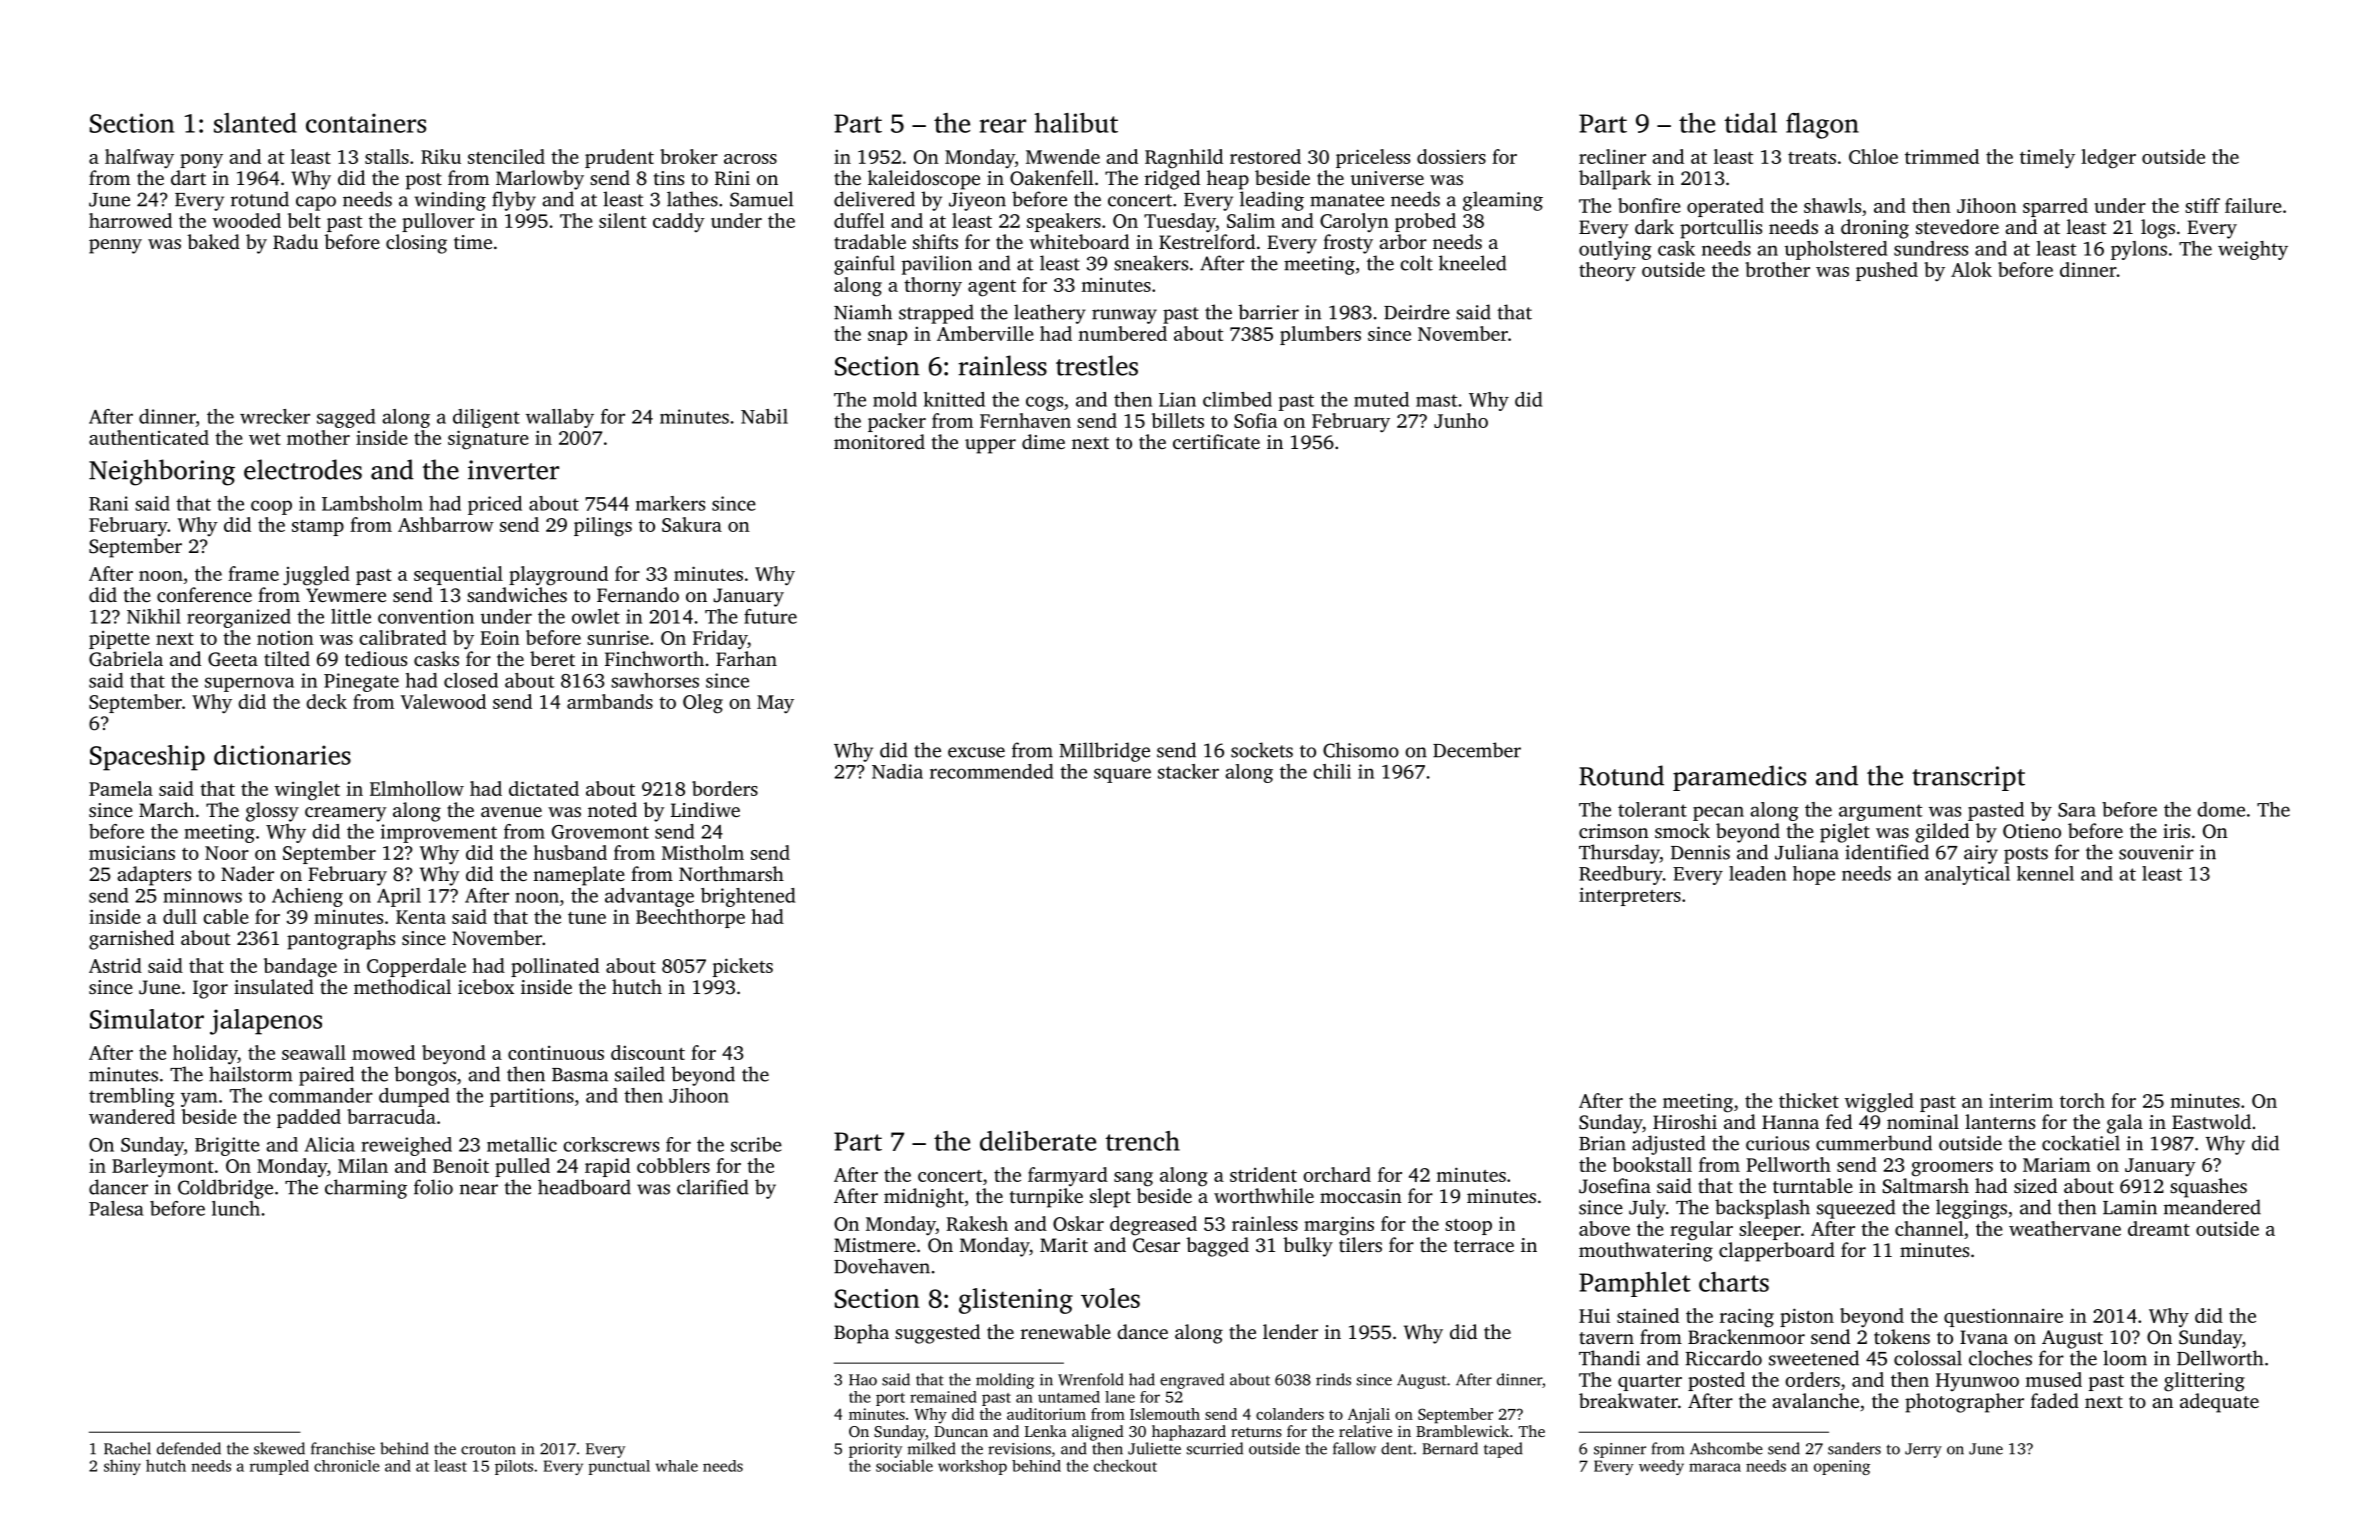 This page has height=1540, width=2380. What do you see at coordinates (1038, 1141) in the page?
I see `deliberate` at bounding box center [1038, 1141].
